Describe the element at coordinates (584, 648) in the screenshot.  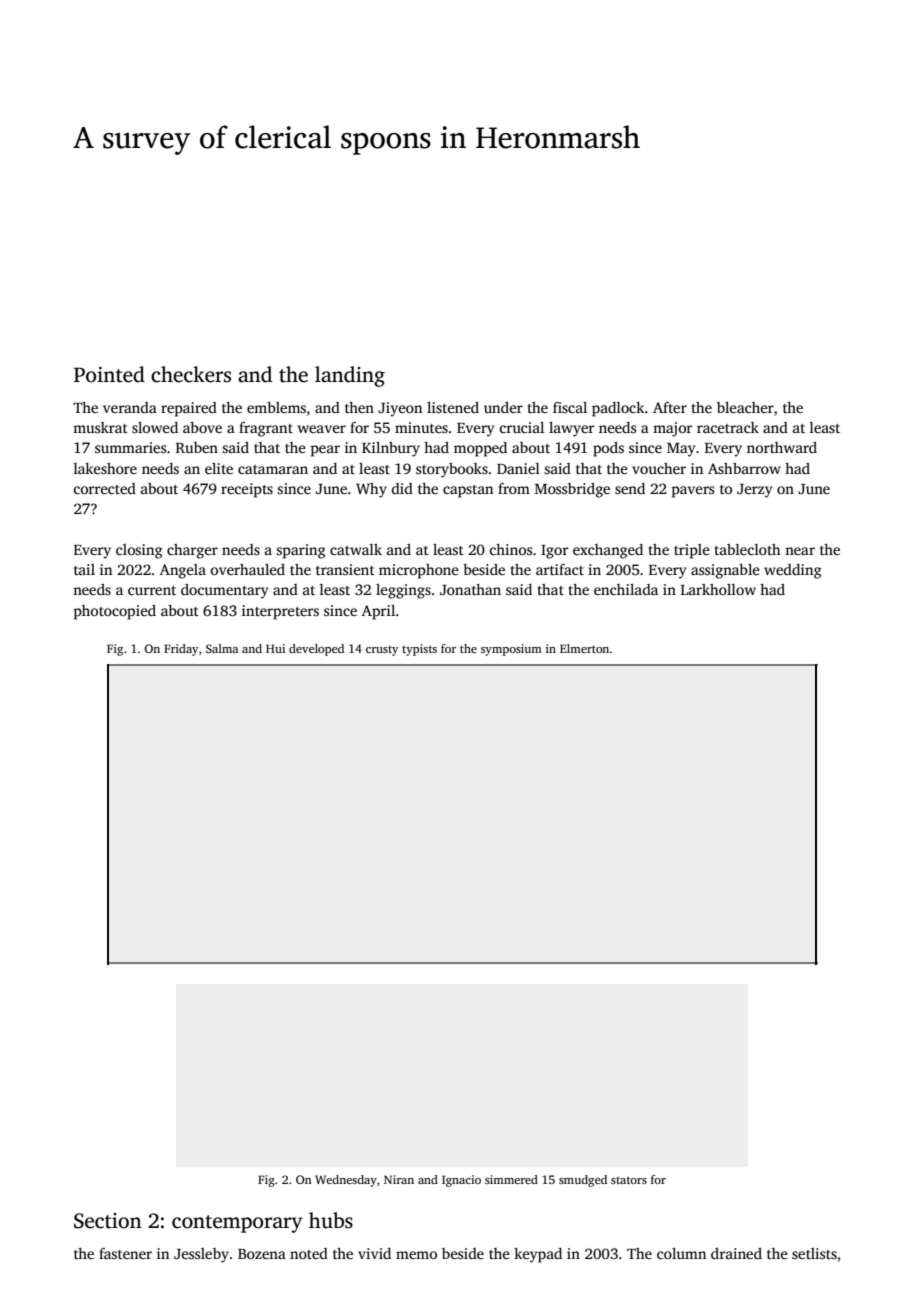
I see `Elmerton` at that location.
